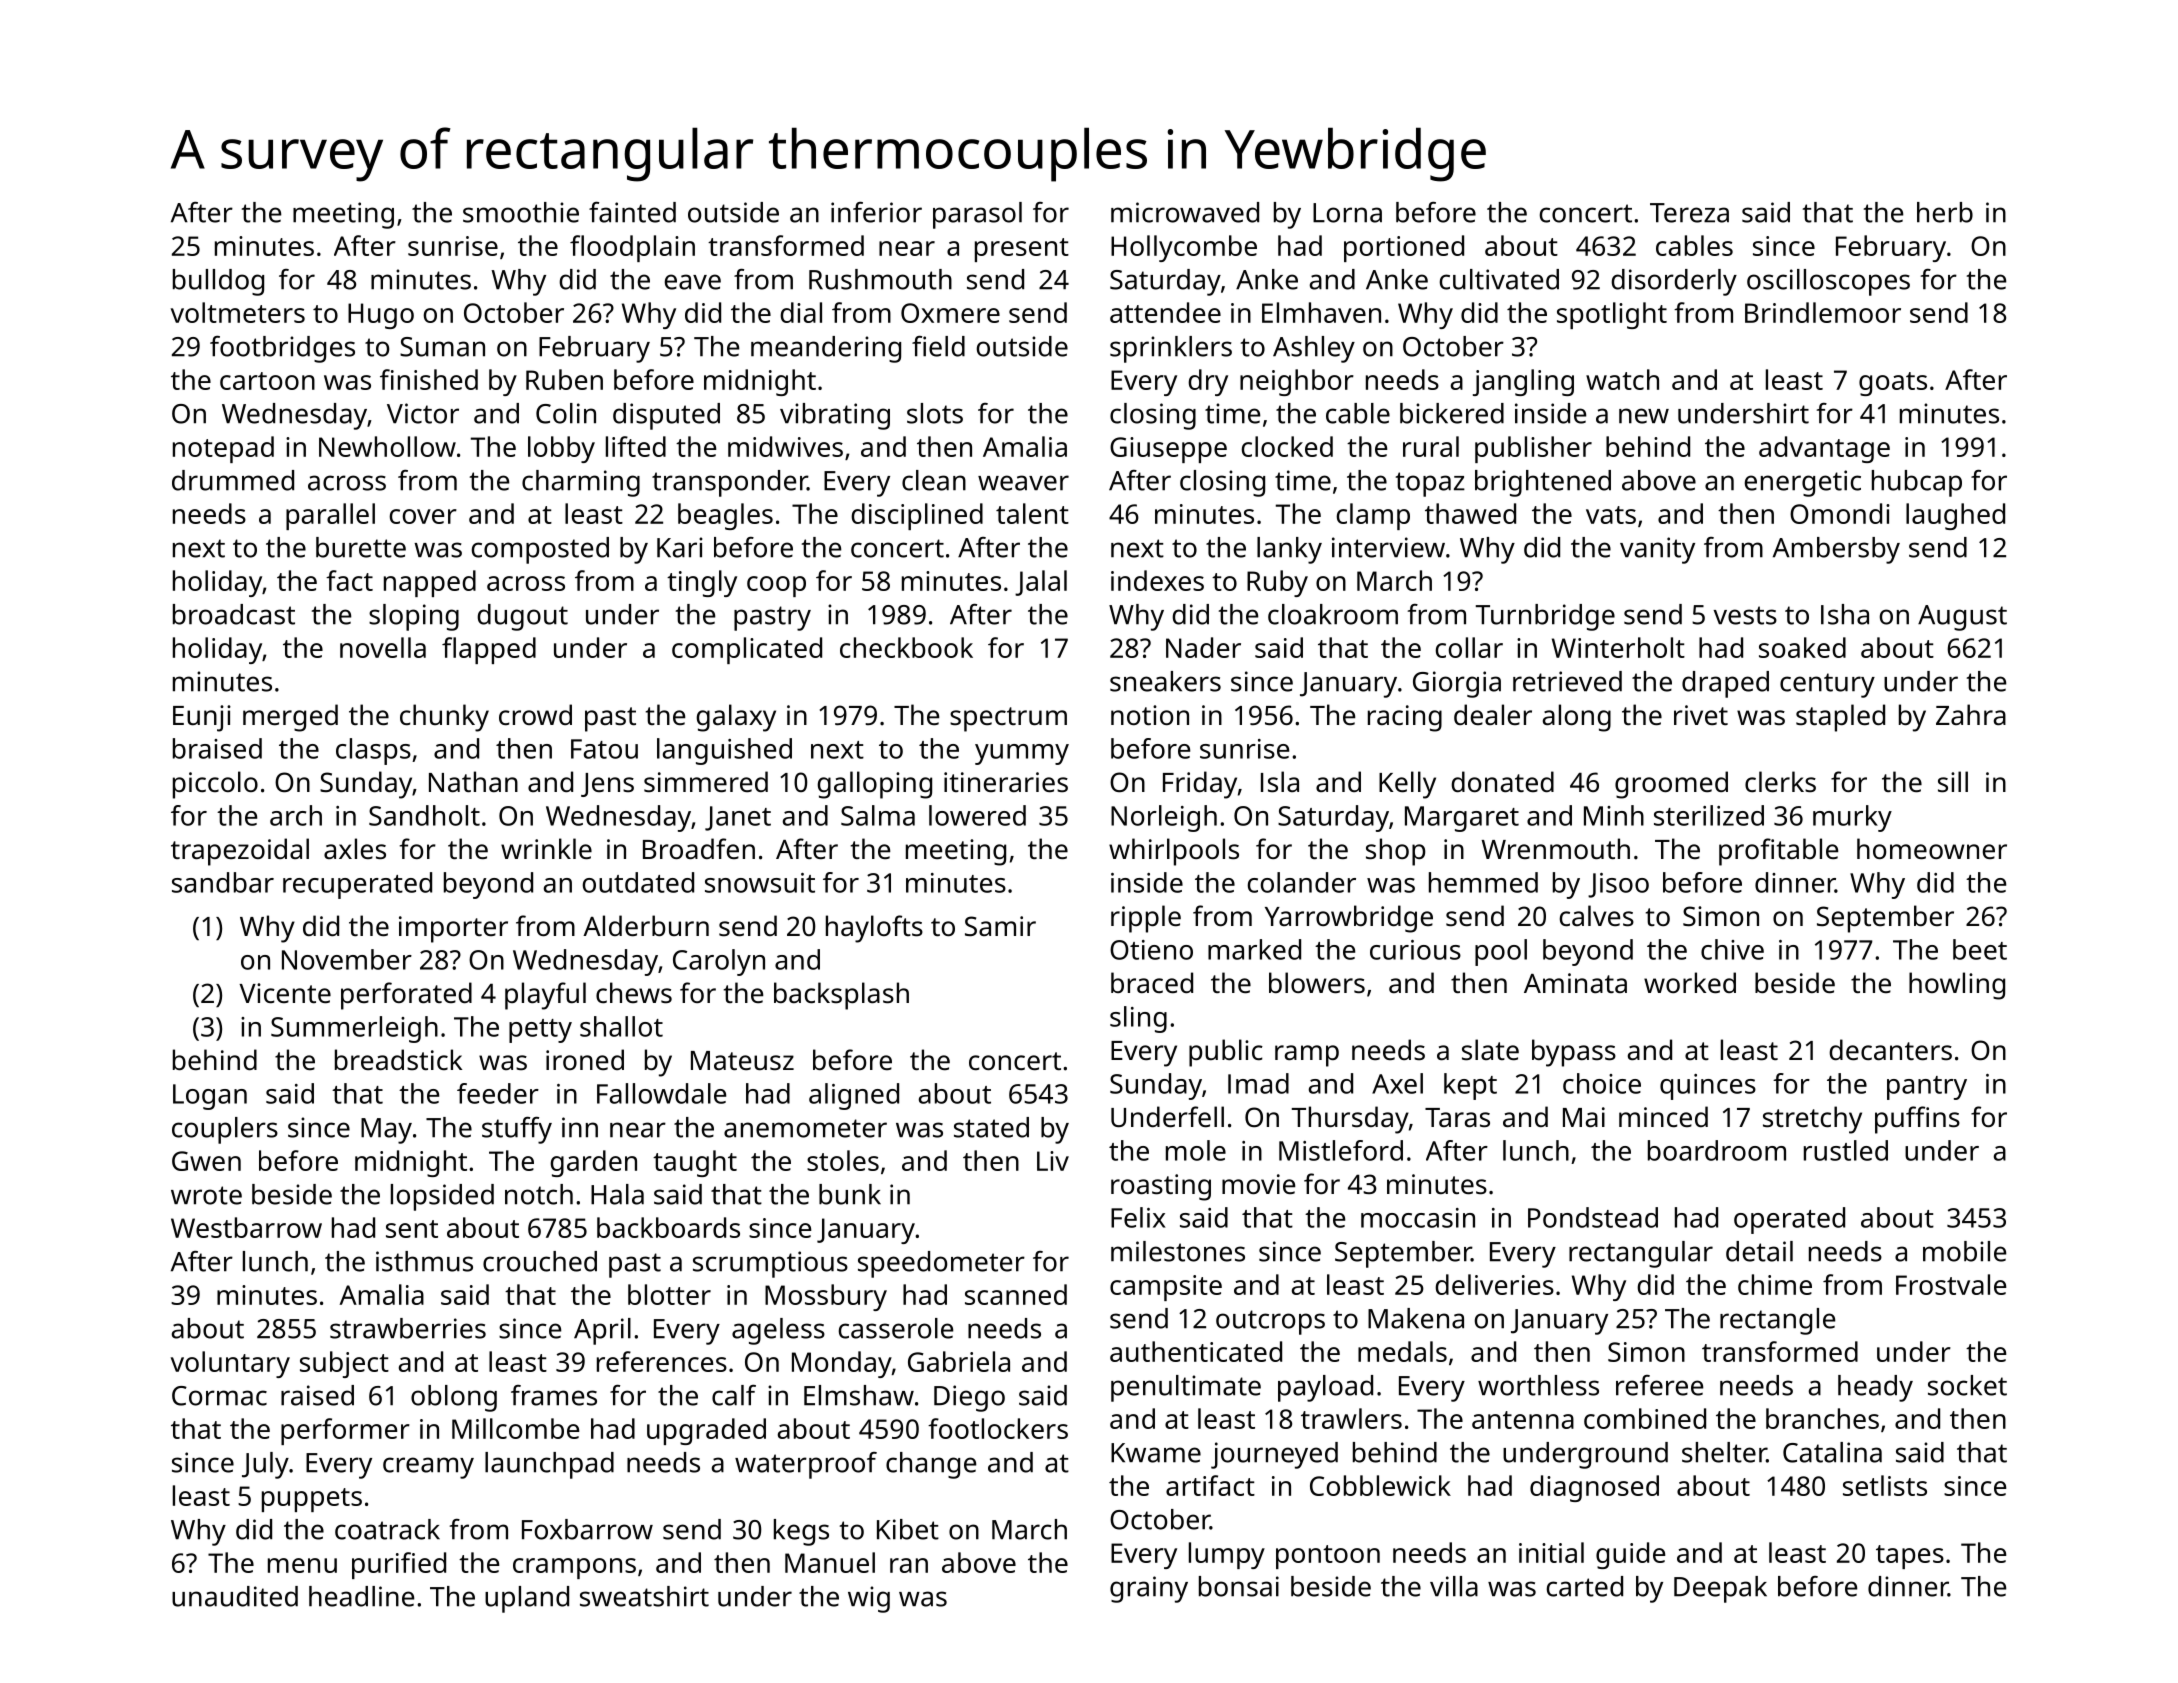 The width and height of the screenshot is (2178, 1683). What do you see at coordinates (1780, 782) in the screenshot?
I see `clerks` at bounding box center [1780, 782].
